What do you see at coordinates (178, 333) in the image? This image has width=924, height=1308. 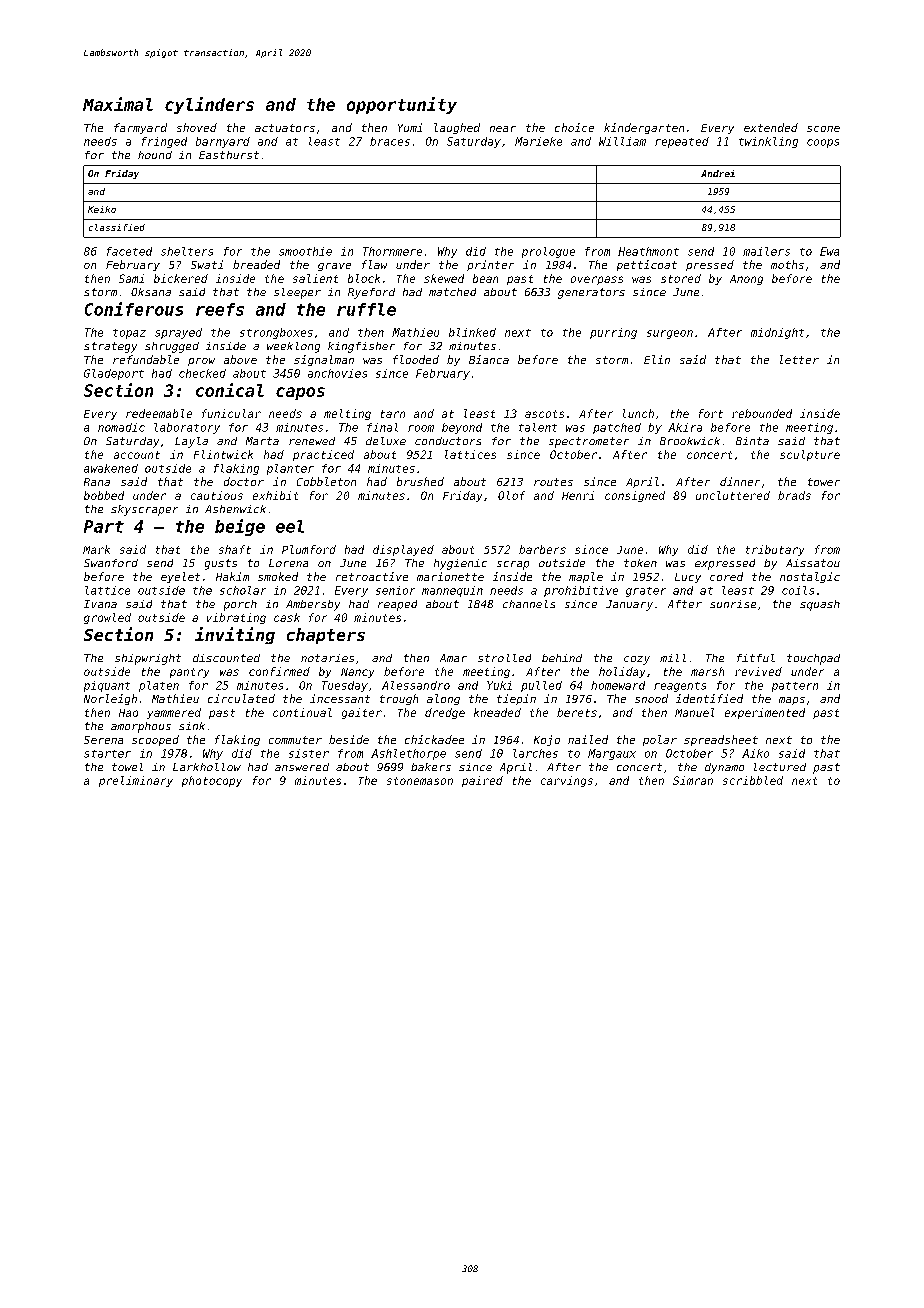 I see `sprayed` at bounding box center [178, 333].
